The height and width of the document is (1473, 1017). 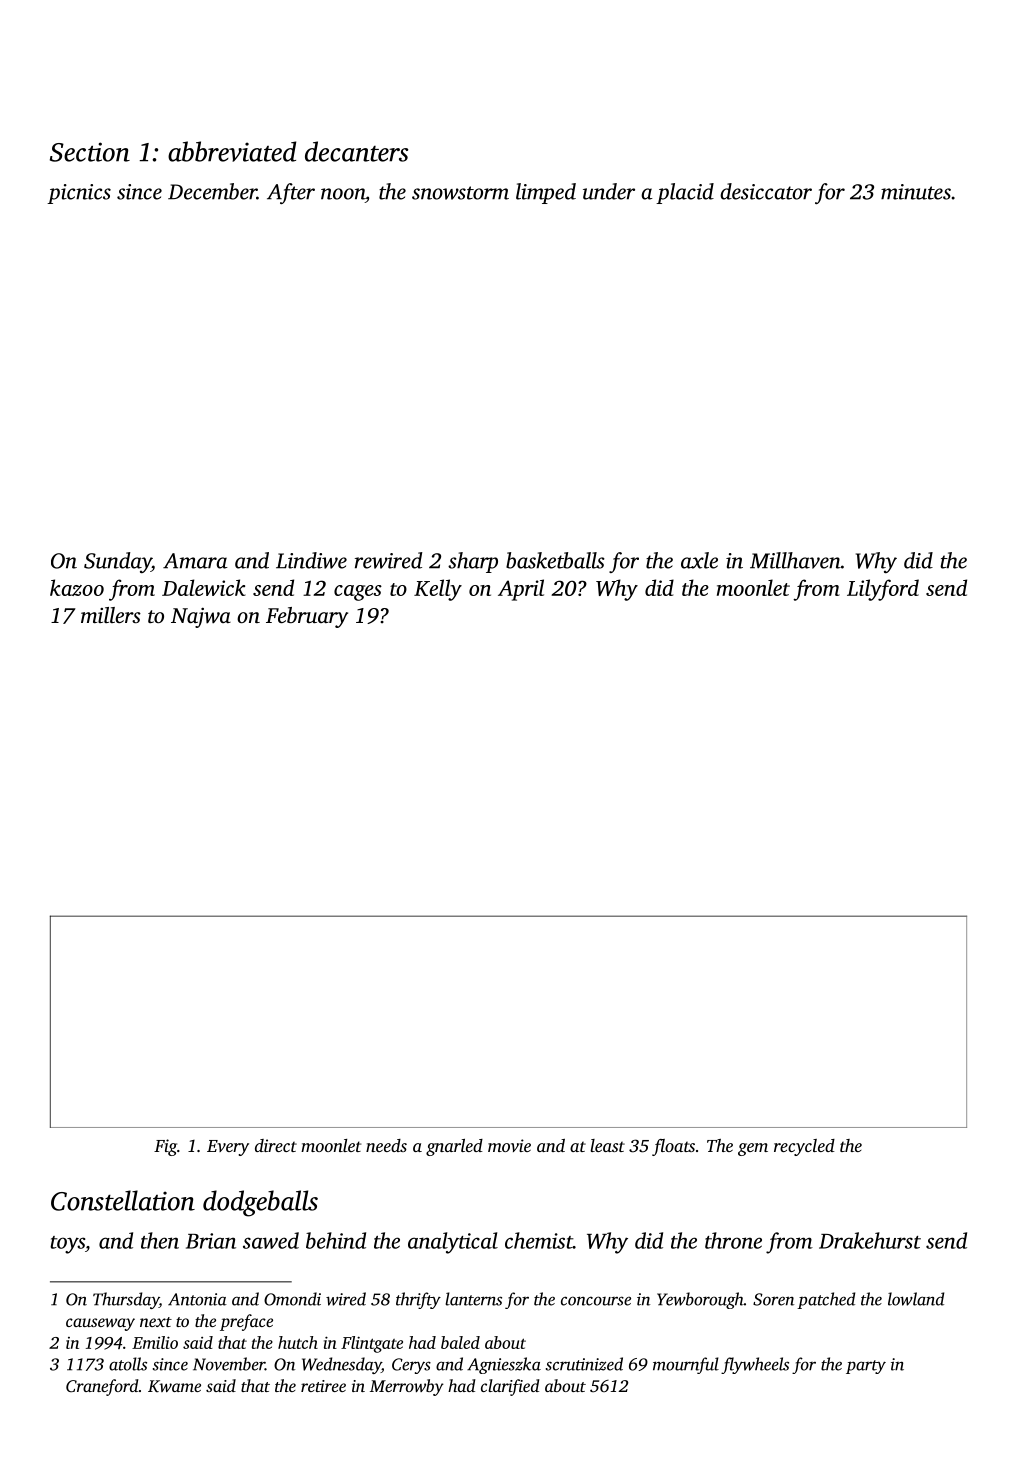 I want to click on decanters, so click(x=356, y=151).
